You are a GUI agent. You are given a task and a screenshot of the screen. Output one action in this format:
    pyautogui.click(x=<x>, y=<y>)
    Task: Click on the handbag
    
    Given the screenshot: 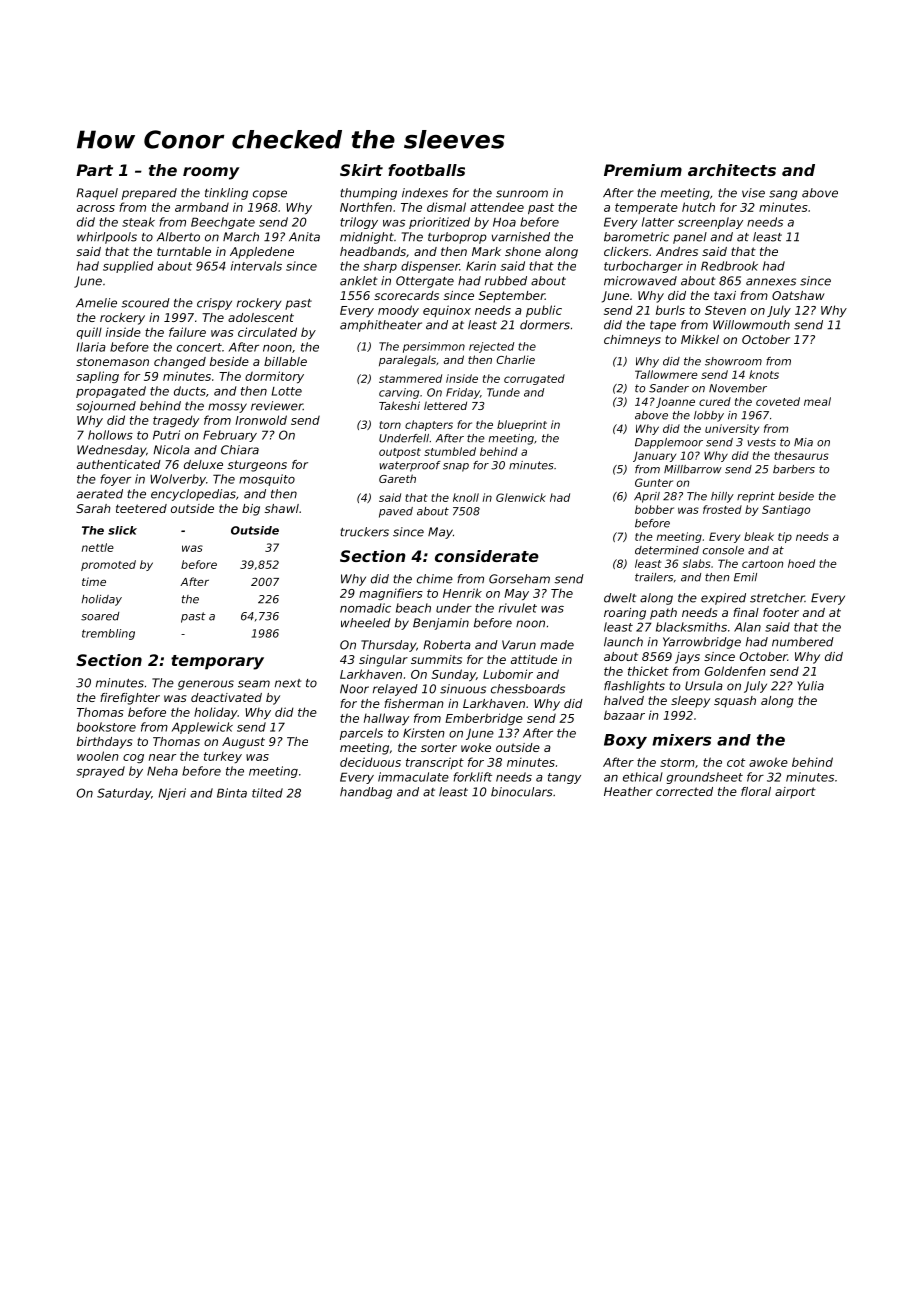 What is the action you would take?
    pyautogui.click(x=366, y=793)
